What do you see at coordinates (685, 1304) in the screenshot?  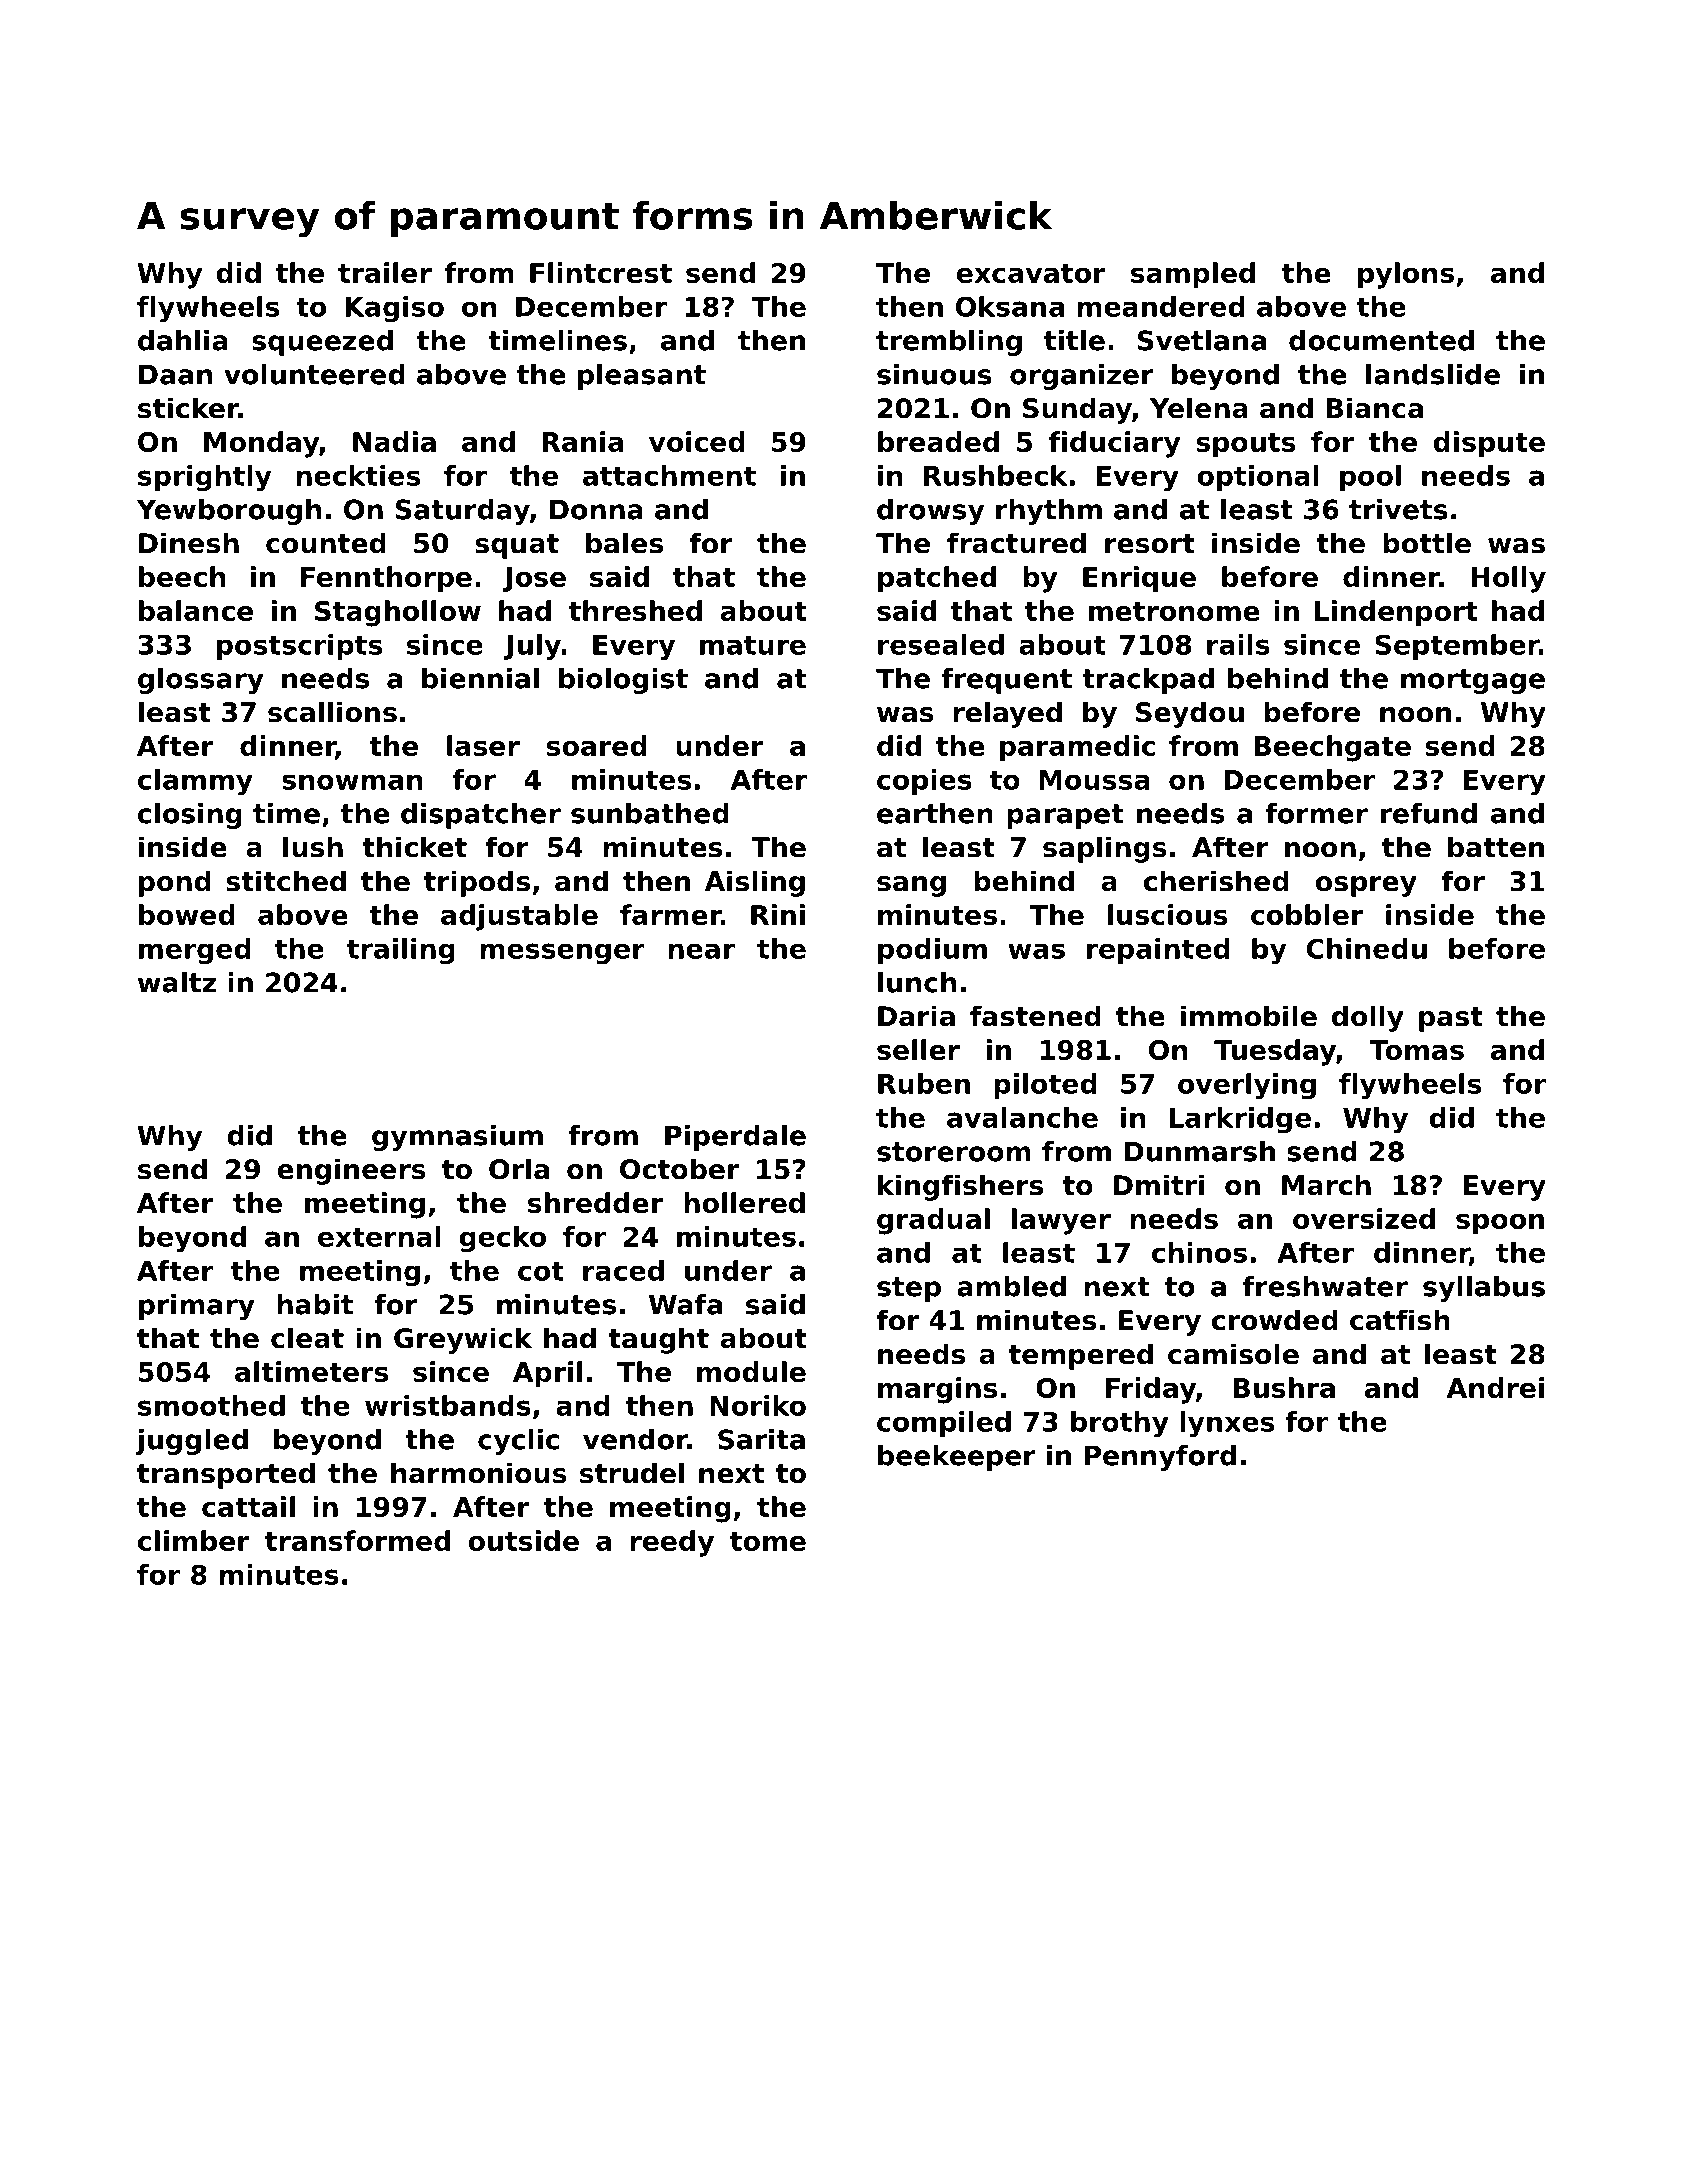 I see `Wafa` at bounding box center [685, 1304].
